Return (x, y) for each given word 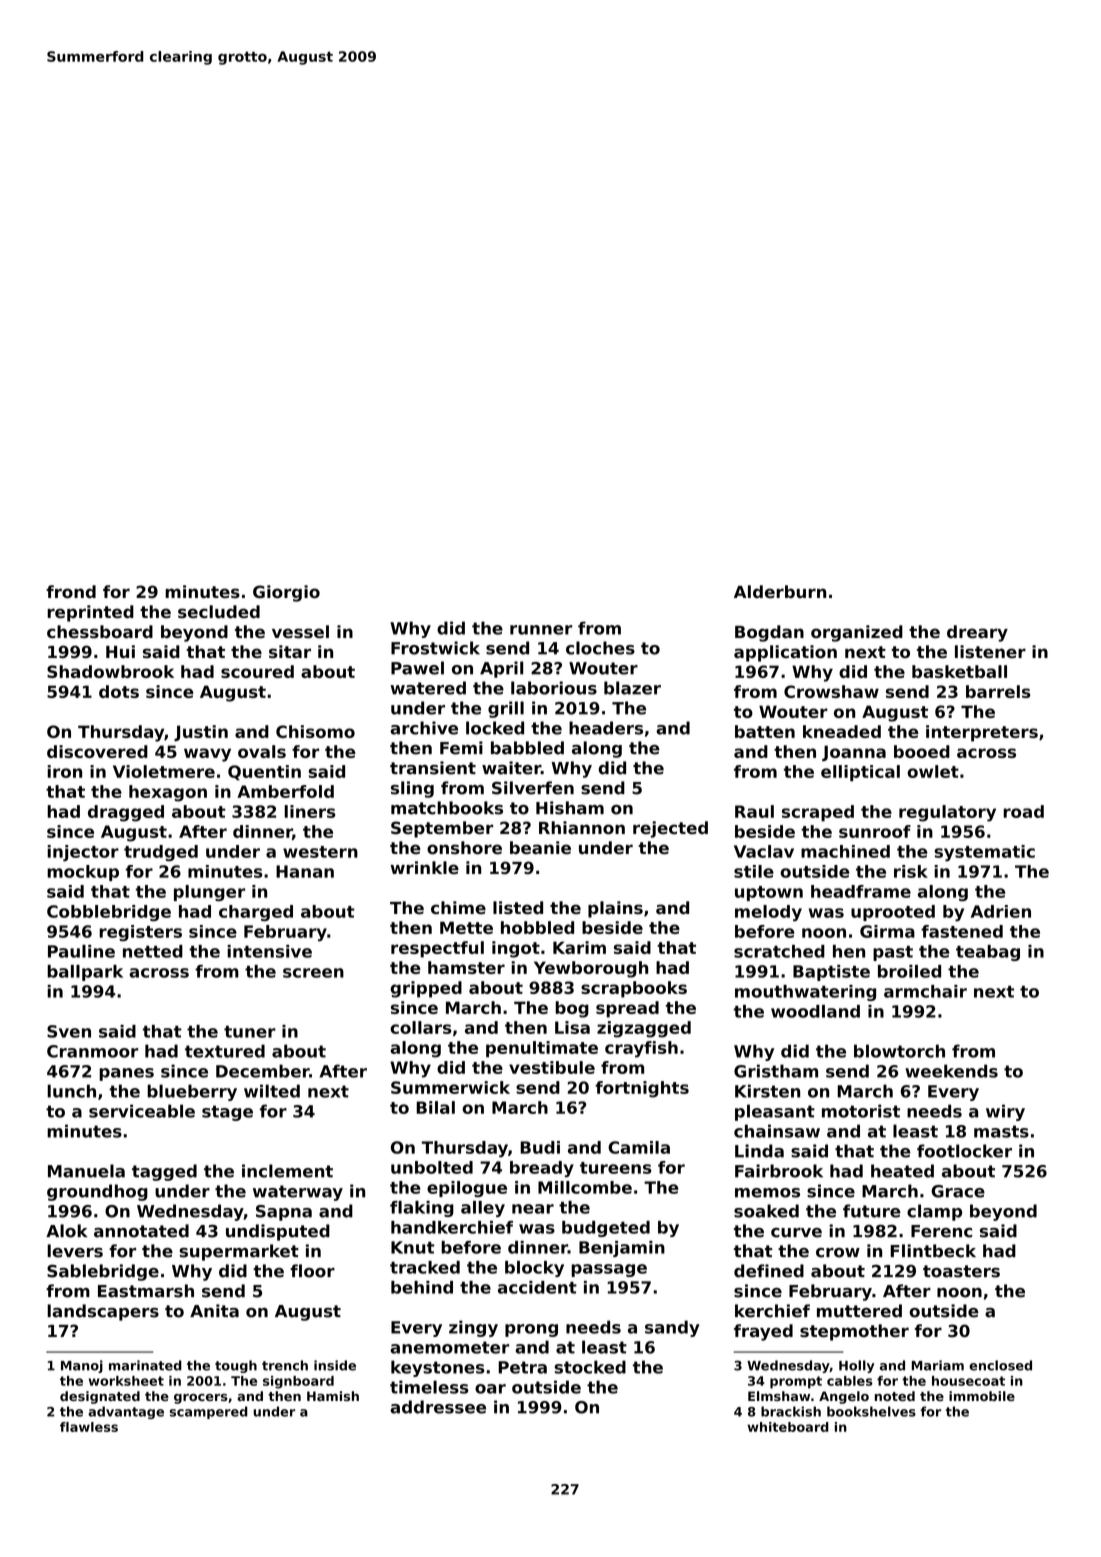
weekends (951, 1071)
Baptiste (831, 973)
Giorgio (286, 593)
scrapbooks (634, 989)
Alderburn (780, 591)
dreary (977, 633)
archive (424, 728)
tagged (164, 1172)
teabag (988, 953)
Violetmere (164, 771)
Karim (579, 947)
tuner (250, 1032)
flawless (89, 1427)
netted (153, 951)
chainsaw (777, 1131)
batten (765, 731)
